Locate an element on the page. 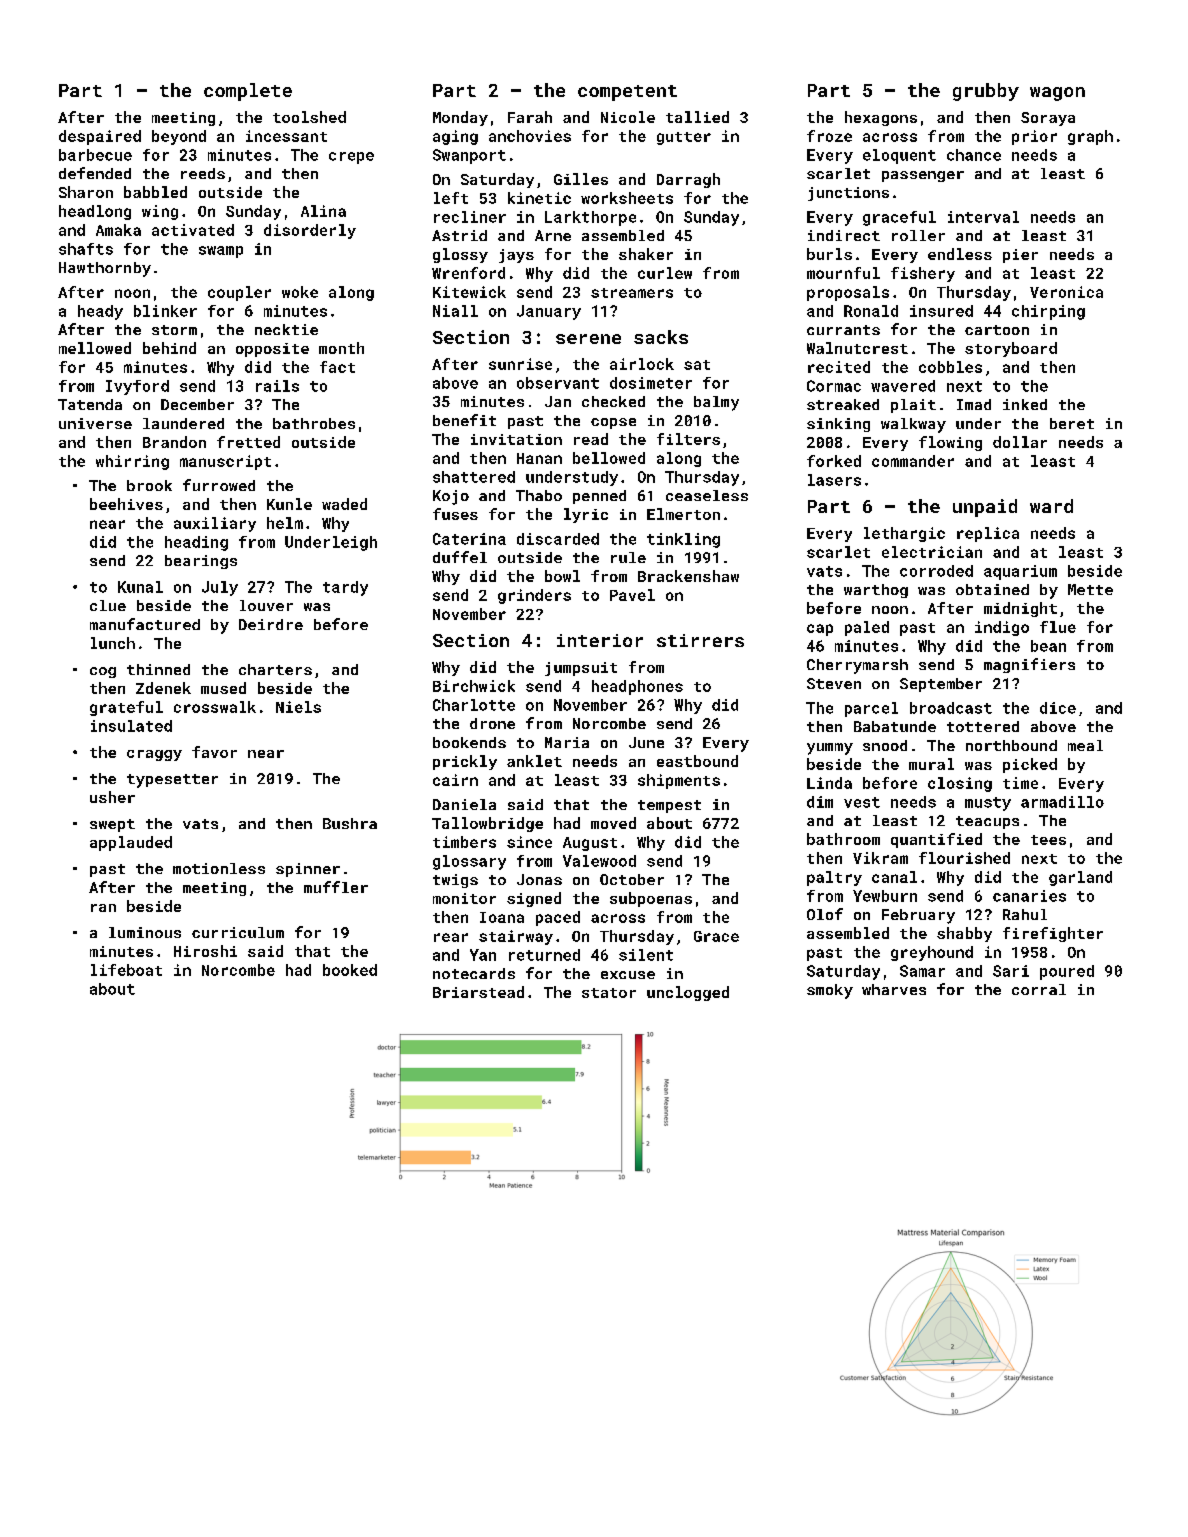 This document has width=1188, height=1537. aging is located at coordinates (455, 137).
